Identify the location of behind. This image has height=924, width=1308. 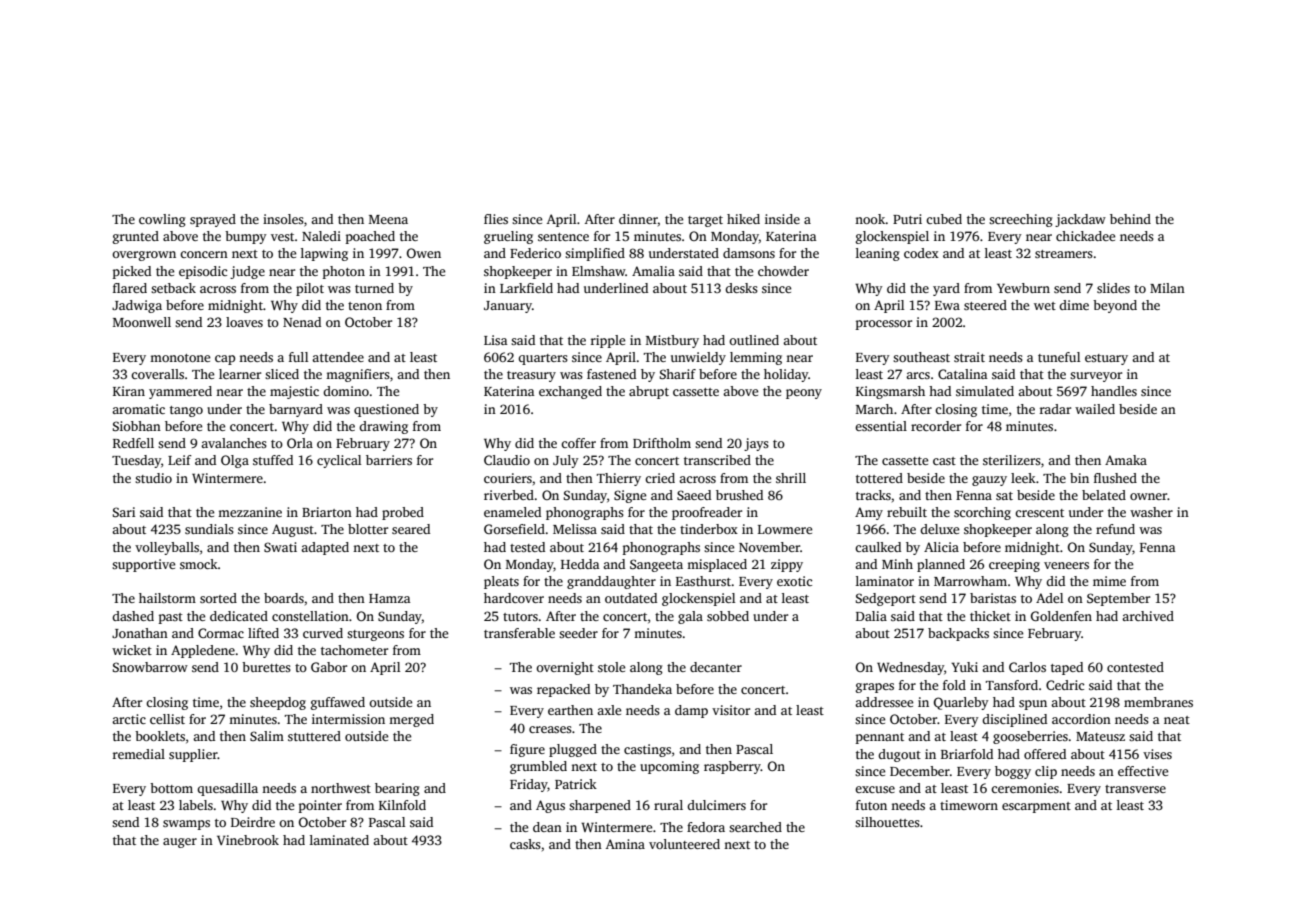
(1130, 219).
